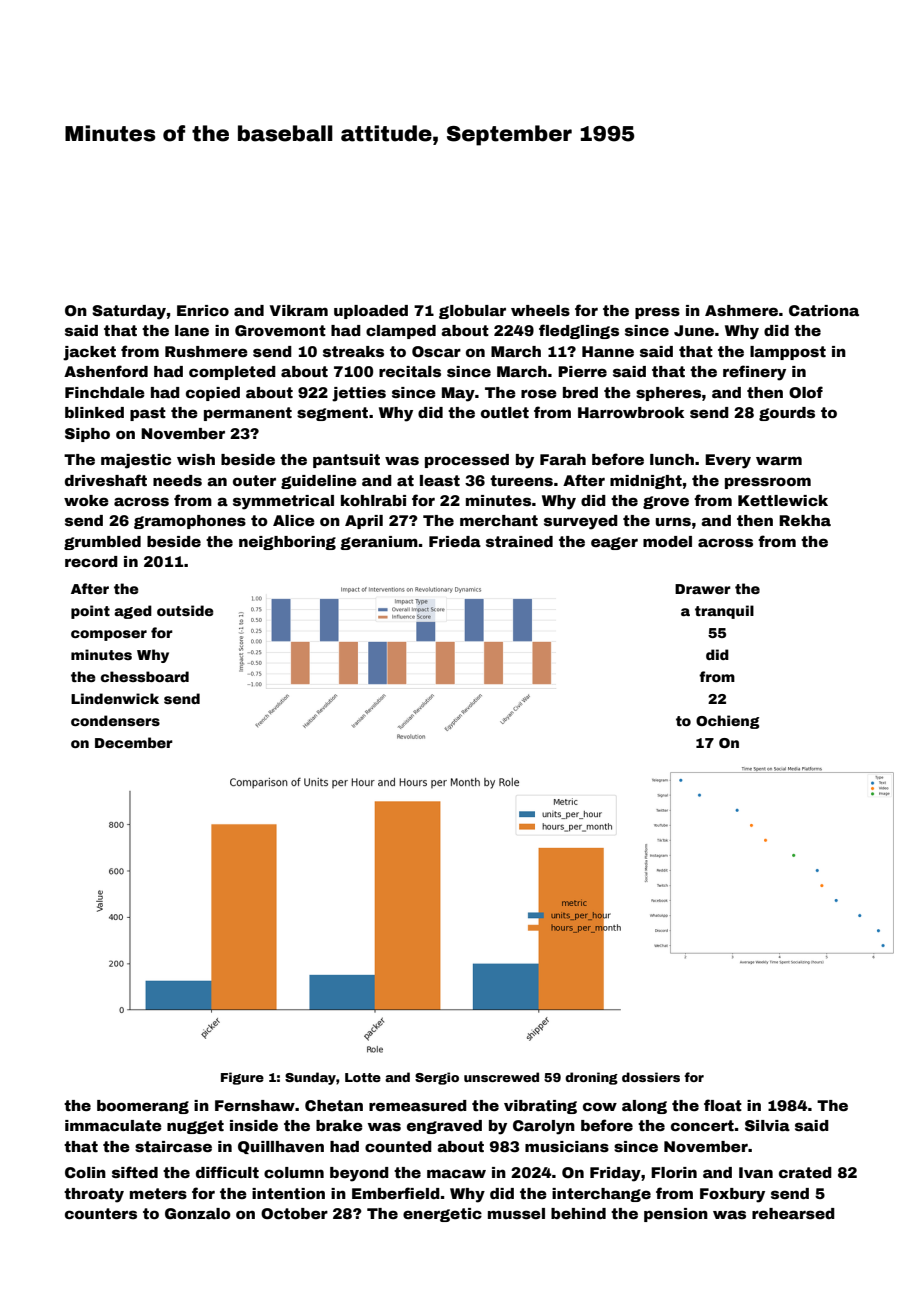 The height and width of the page is (1308, 924). Describe the element at coordinates (363, 1077) in the page. I see `Lotte` at that location.
